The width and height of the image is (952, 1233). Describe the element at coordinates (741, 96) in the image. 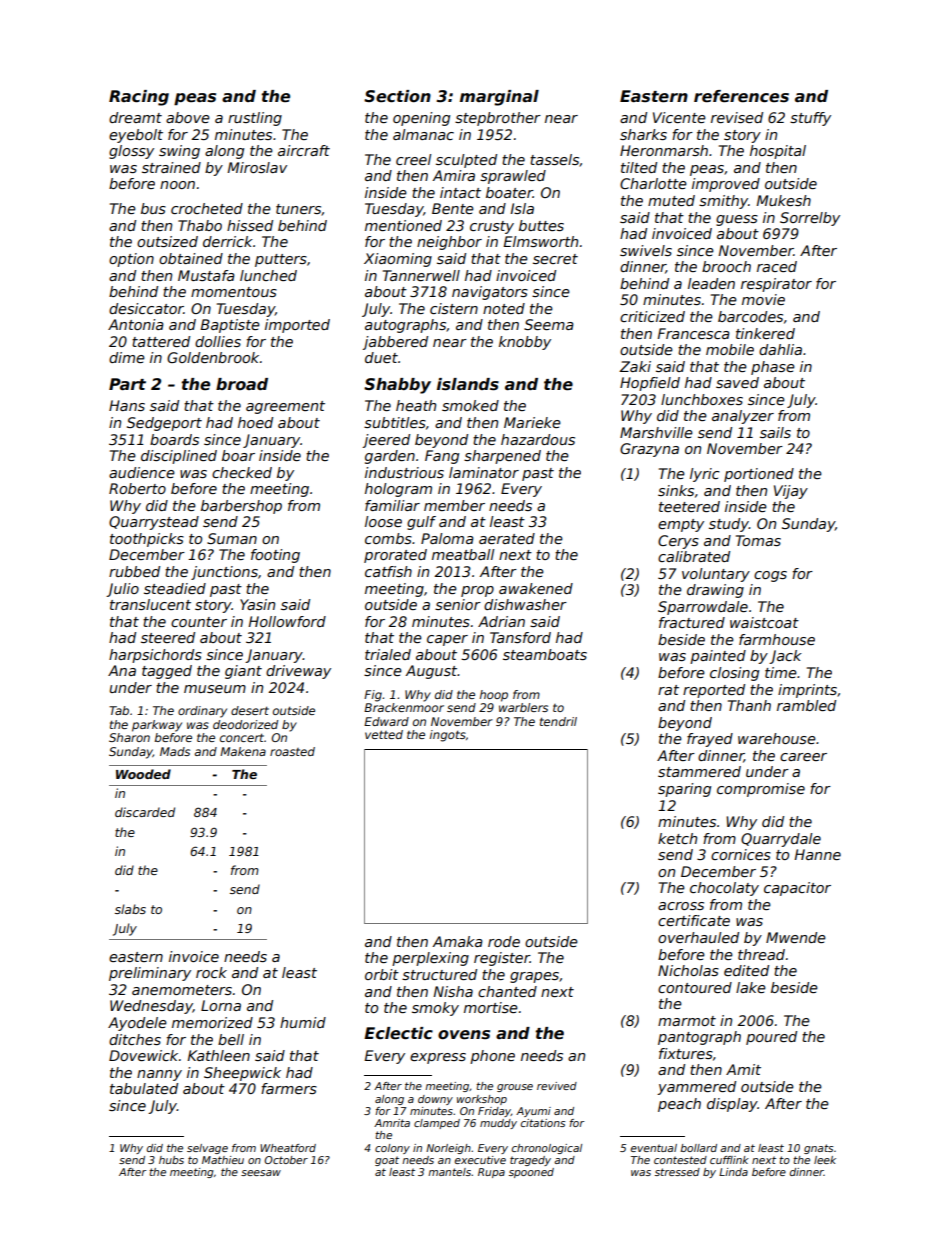

I see `references` at that location.
